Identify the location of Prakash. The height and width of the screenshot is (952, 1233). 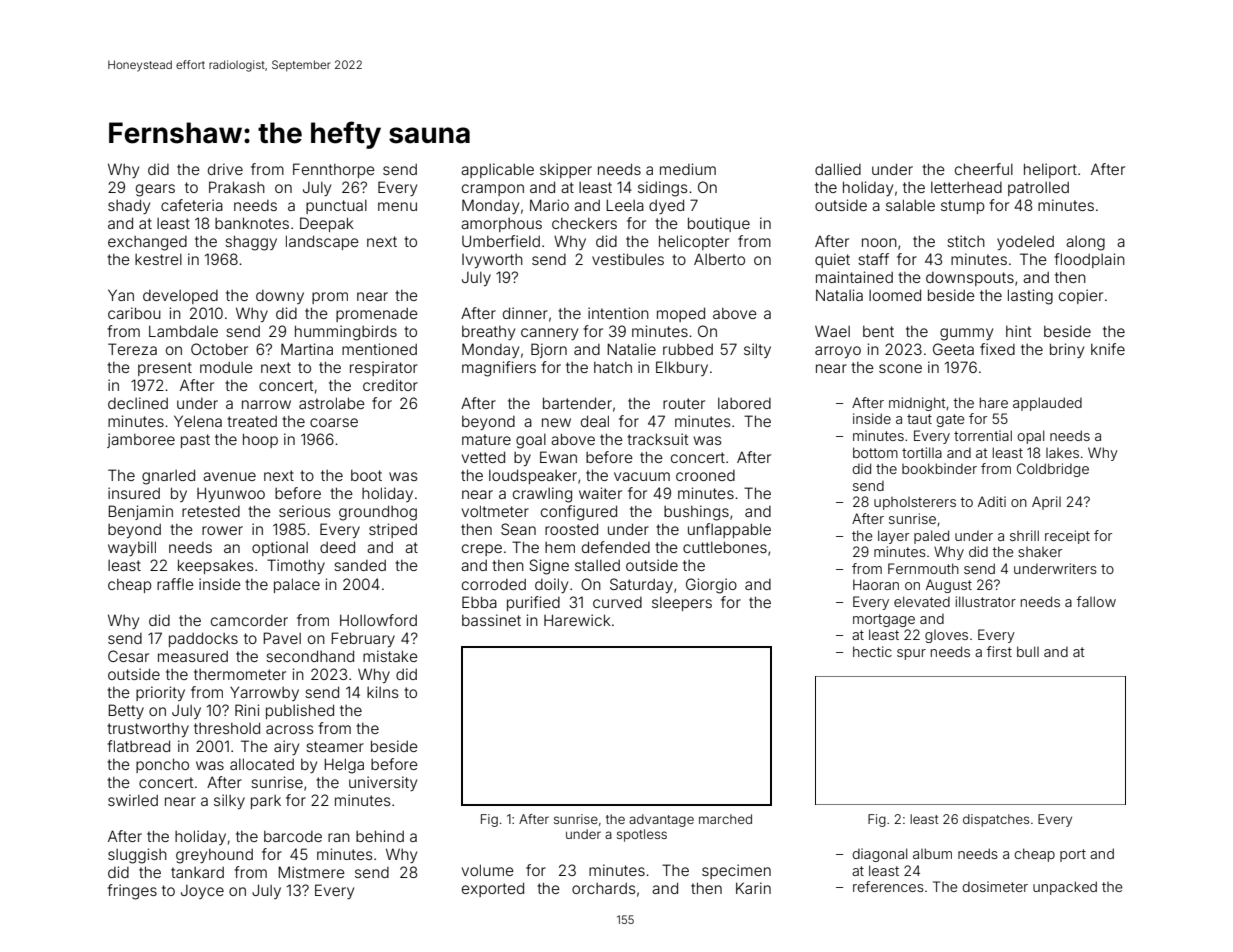
(237, 187).
